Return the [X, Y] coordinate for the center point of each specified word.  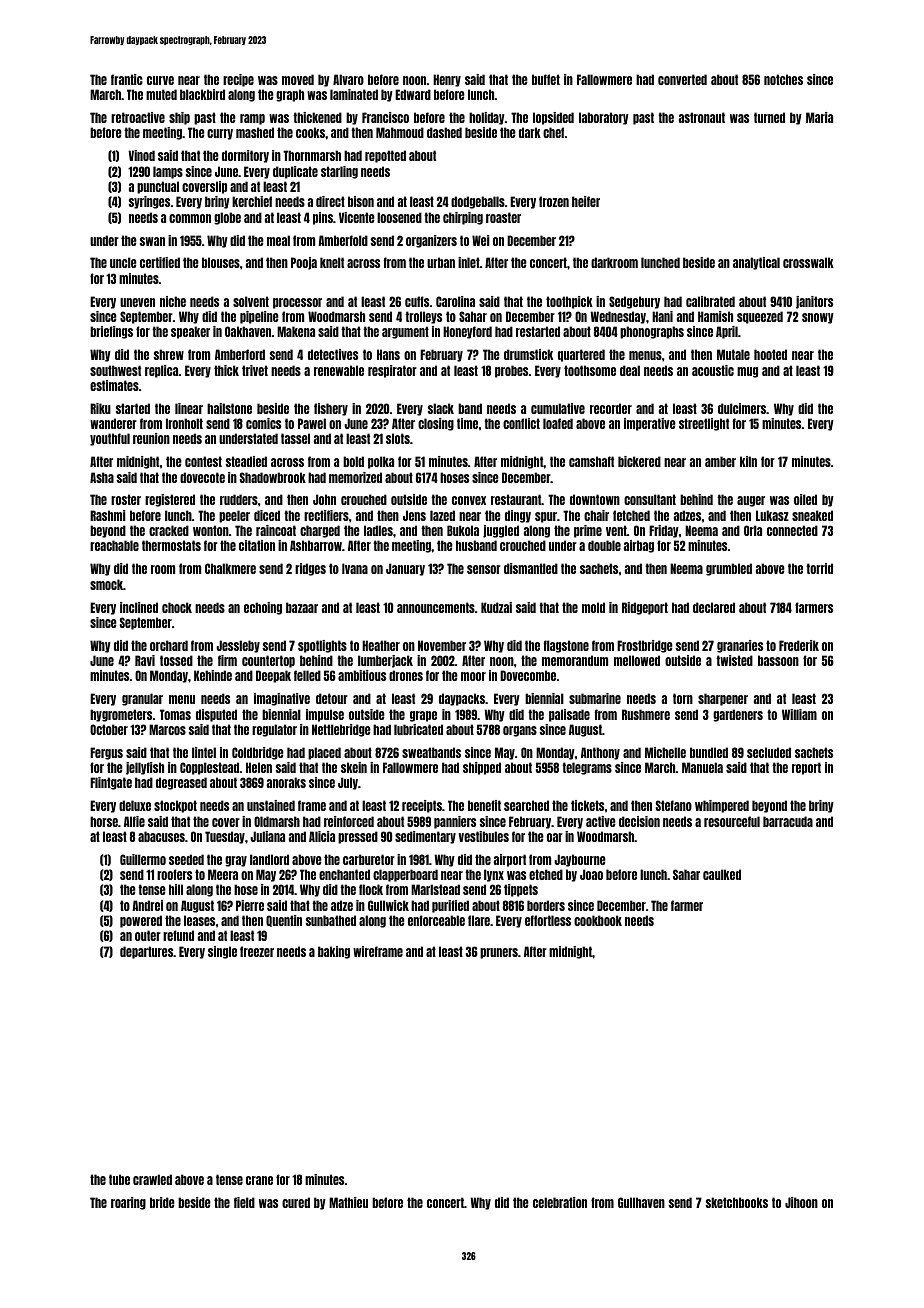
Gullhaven [641, 1202]
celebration [560, 1202]
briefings [111, 332]
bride [162, 1202]
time [467, 423]
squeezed [760, 317]
